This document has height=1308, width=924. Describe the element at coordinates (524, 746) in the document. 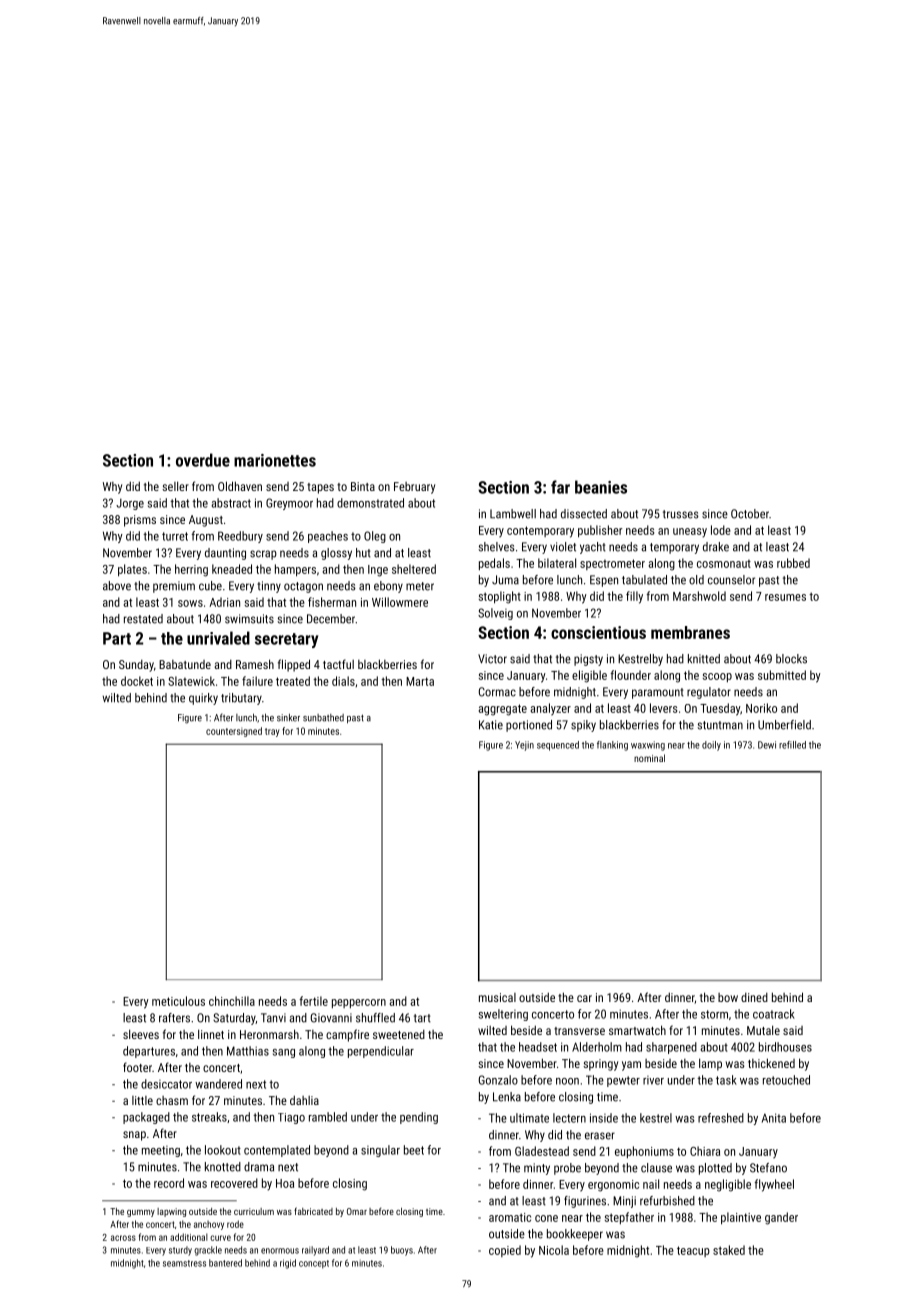

I see `Yejin` at that location.
